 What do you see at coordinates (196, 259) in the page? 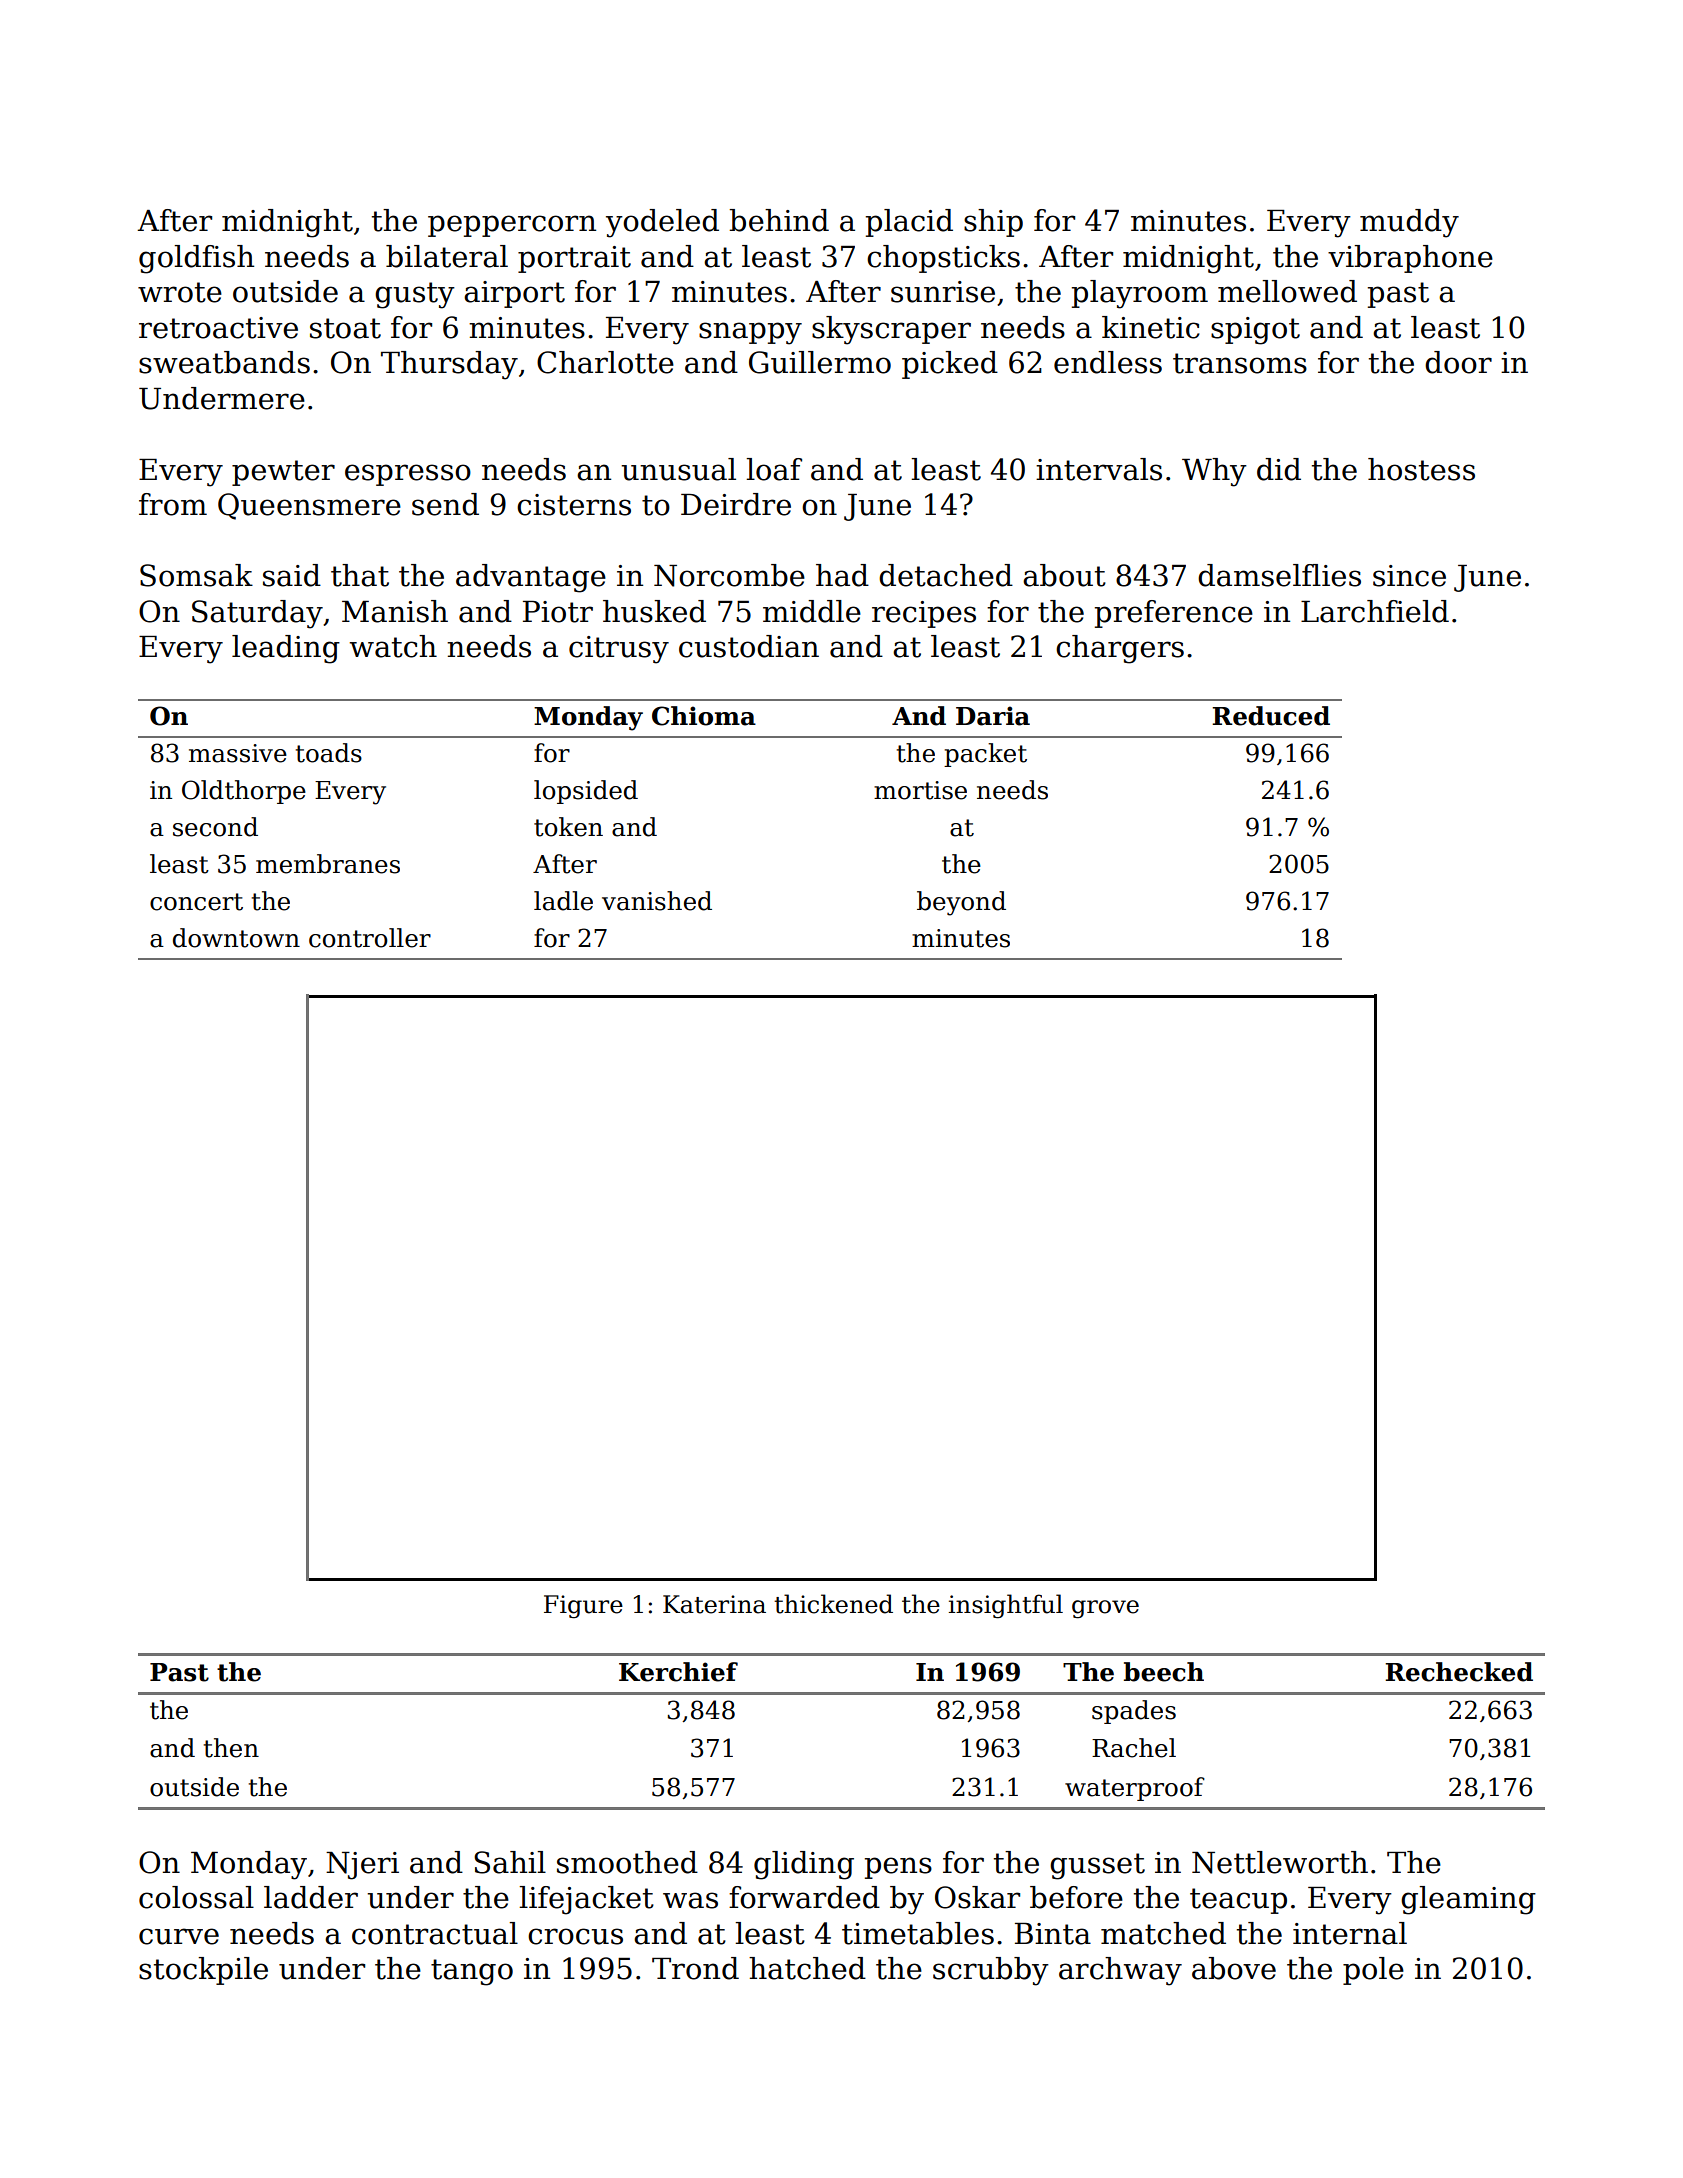
I see `goldfish` at bounding box center [196, 259].
